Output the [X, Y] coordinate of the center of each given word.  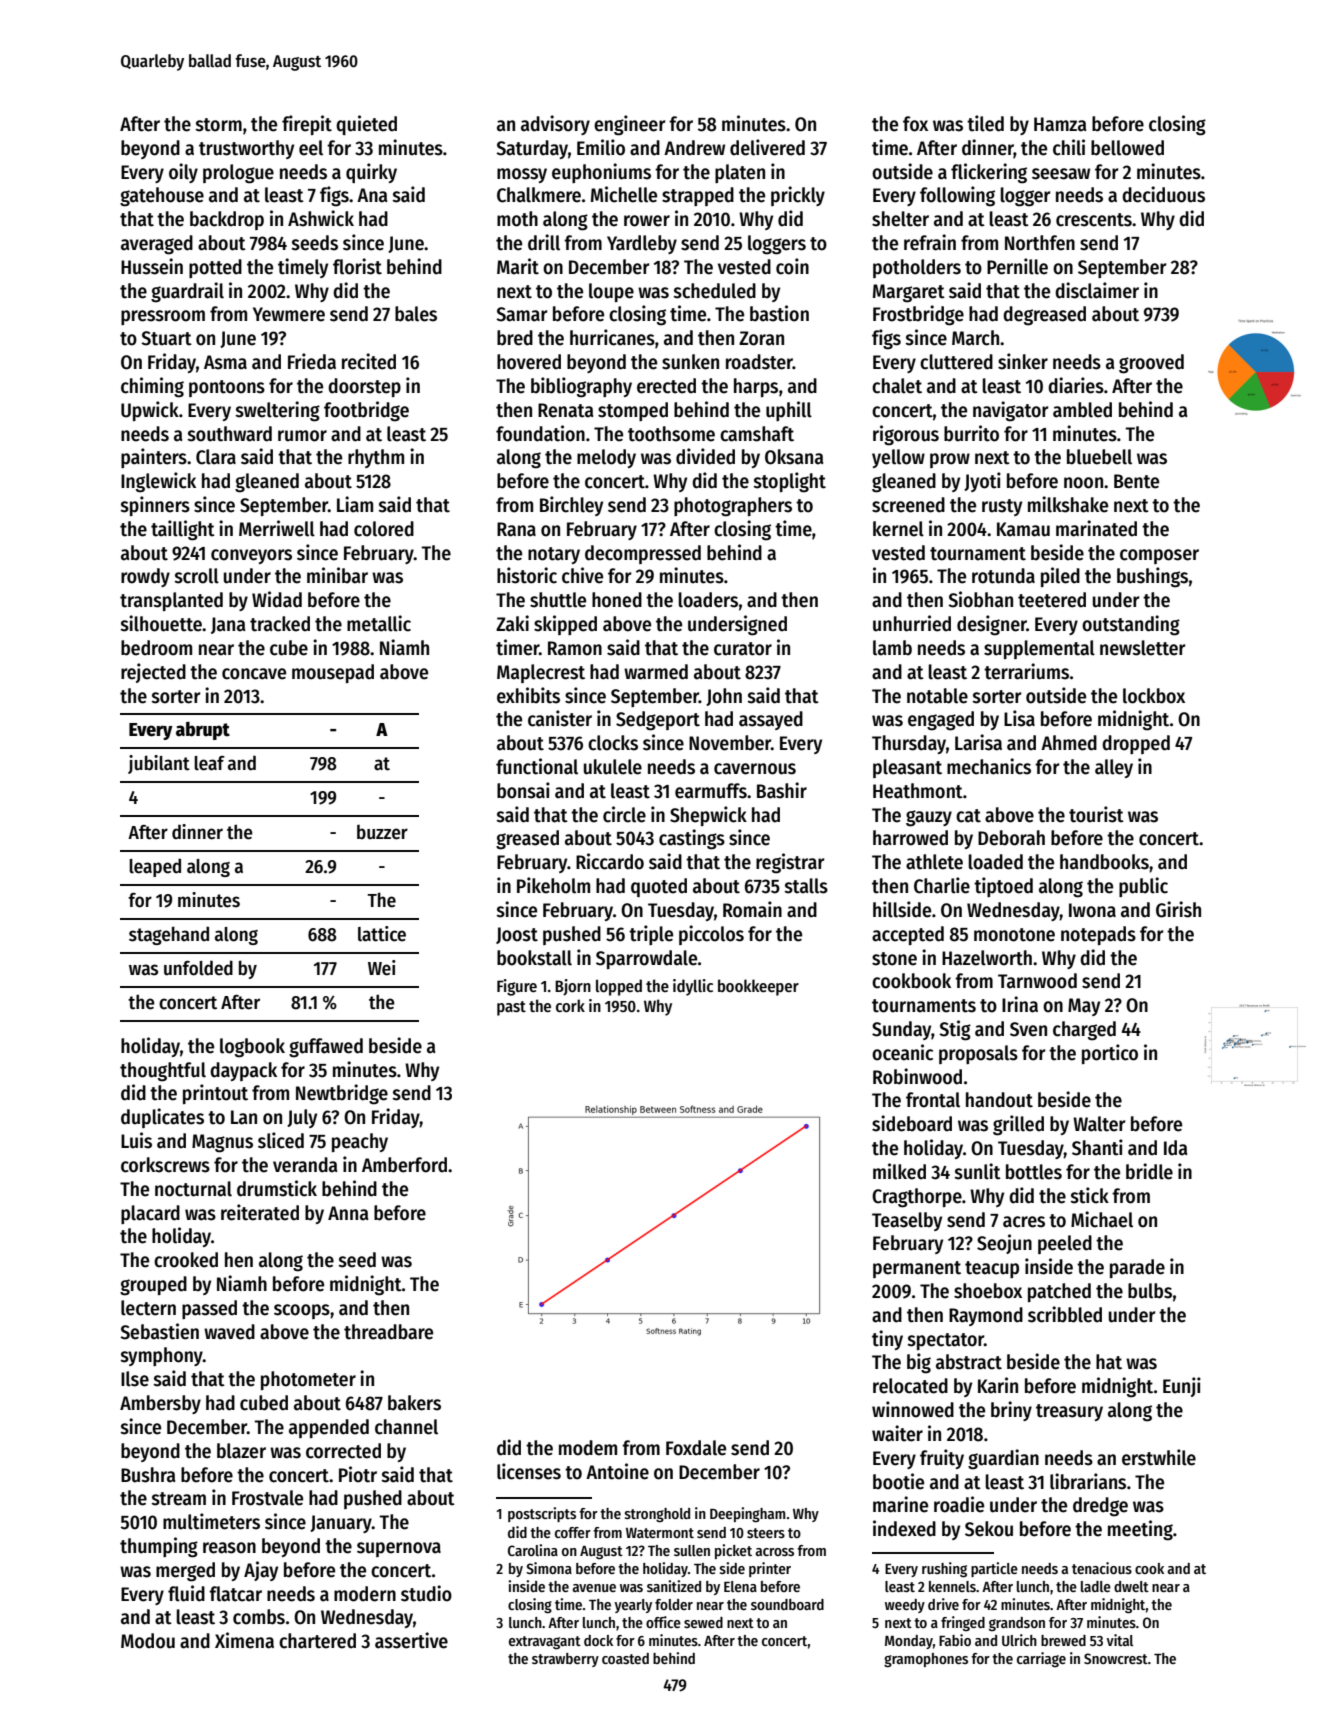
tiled [985, 123]
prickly [798, 196]
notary [554, 555]
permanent [917, 1269]
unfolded [198, 968]
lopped [619, 987]
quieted [366, 125]
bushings [1152, 577]
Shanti [1097, 1147]
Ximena [244, 1640]
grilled [1018, 1125]
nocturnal [193, 1189]
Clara [216, 457]
